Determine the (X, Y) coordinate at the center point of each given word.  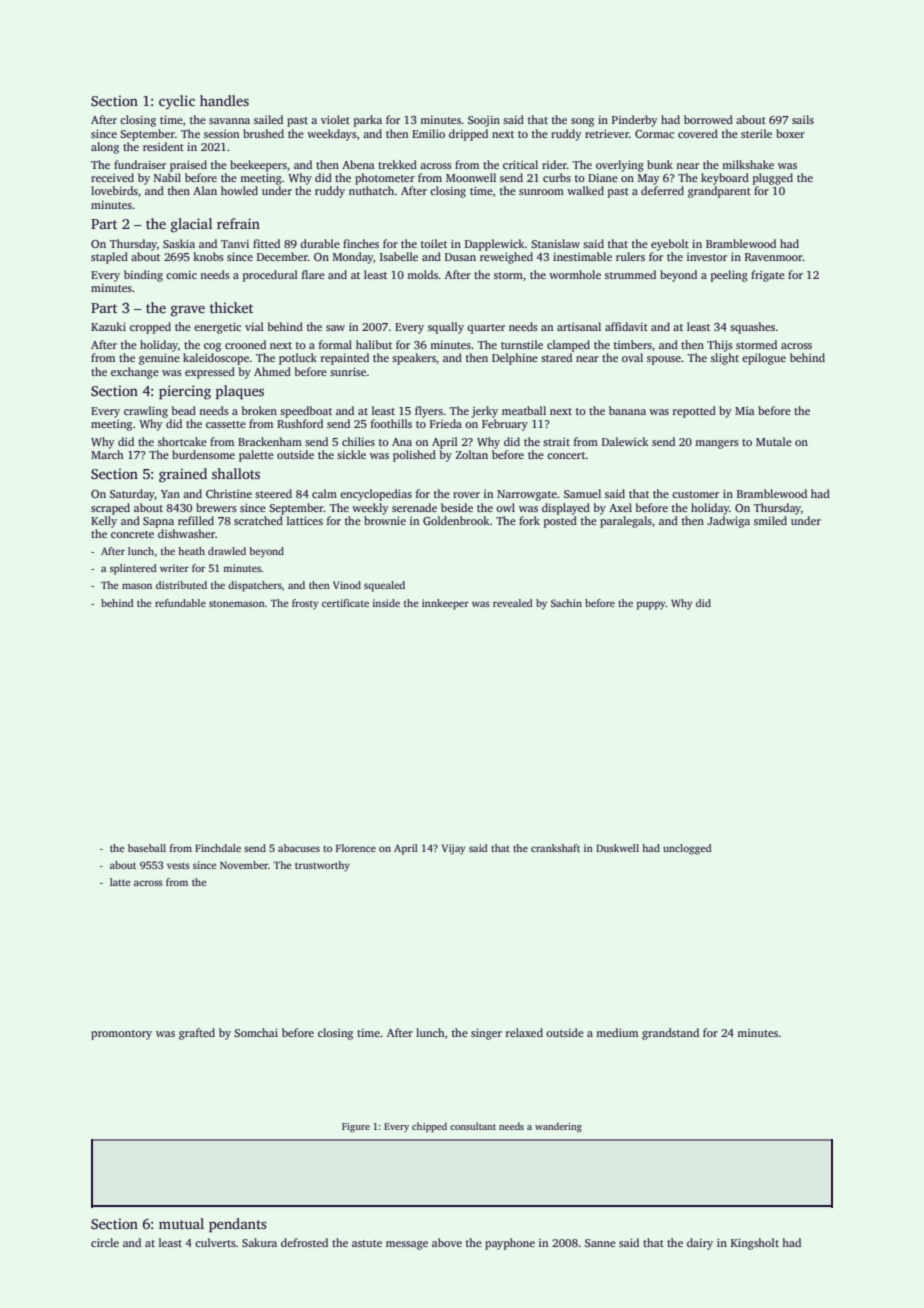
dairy (700, 1244)
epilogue (764, 359)
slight (725, 359)
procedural (270, 276)
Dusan (460, 257)
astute (367, 1243)
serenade (414, 507)
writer (174, 568)
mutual (181, 1223)
